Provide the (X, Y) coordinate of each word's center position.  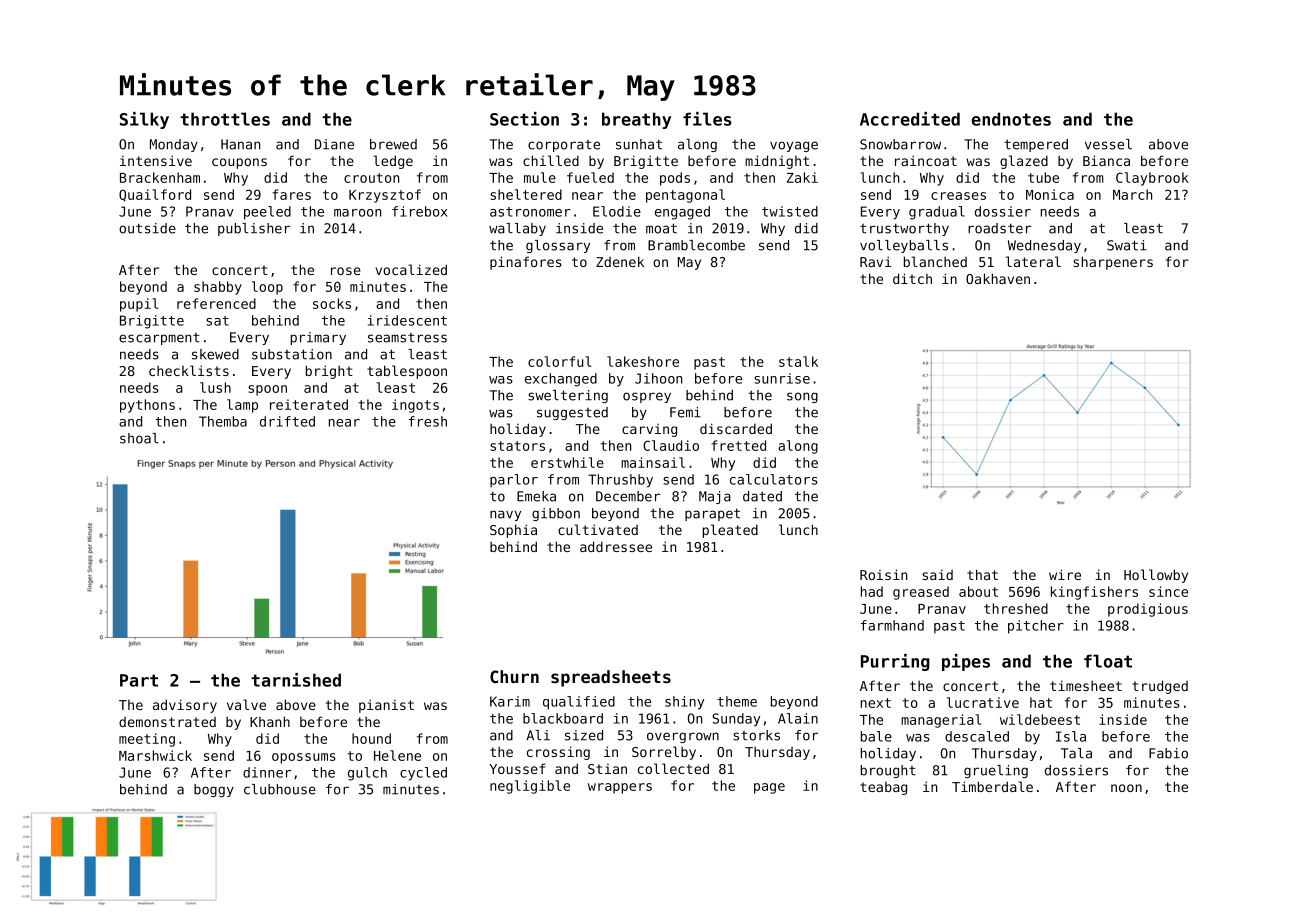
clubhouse (280, 789)
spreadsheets (611, 678)
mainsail (653, 462)
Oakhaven (998, 278)
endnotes (1011, 119)
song (802, 397)
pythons (147, 406)
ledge (393, 162)
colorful (560, 361)
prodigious (1148, 610)
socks (332, 303)
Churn (514, 676)
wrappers (620, 788)
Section (524, 119)
